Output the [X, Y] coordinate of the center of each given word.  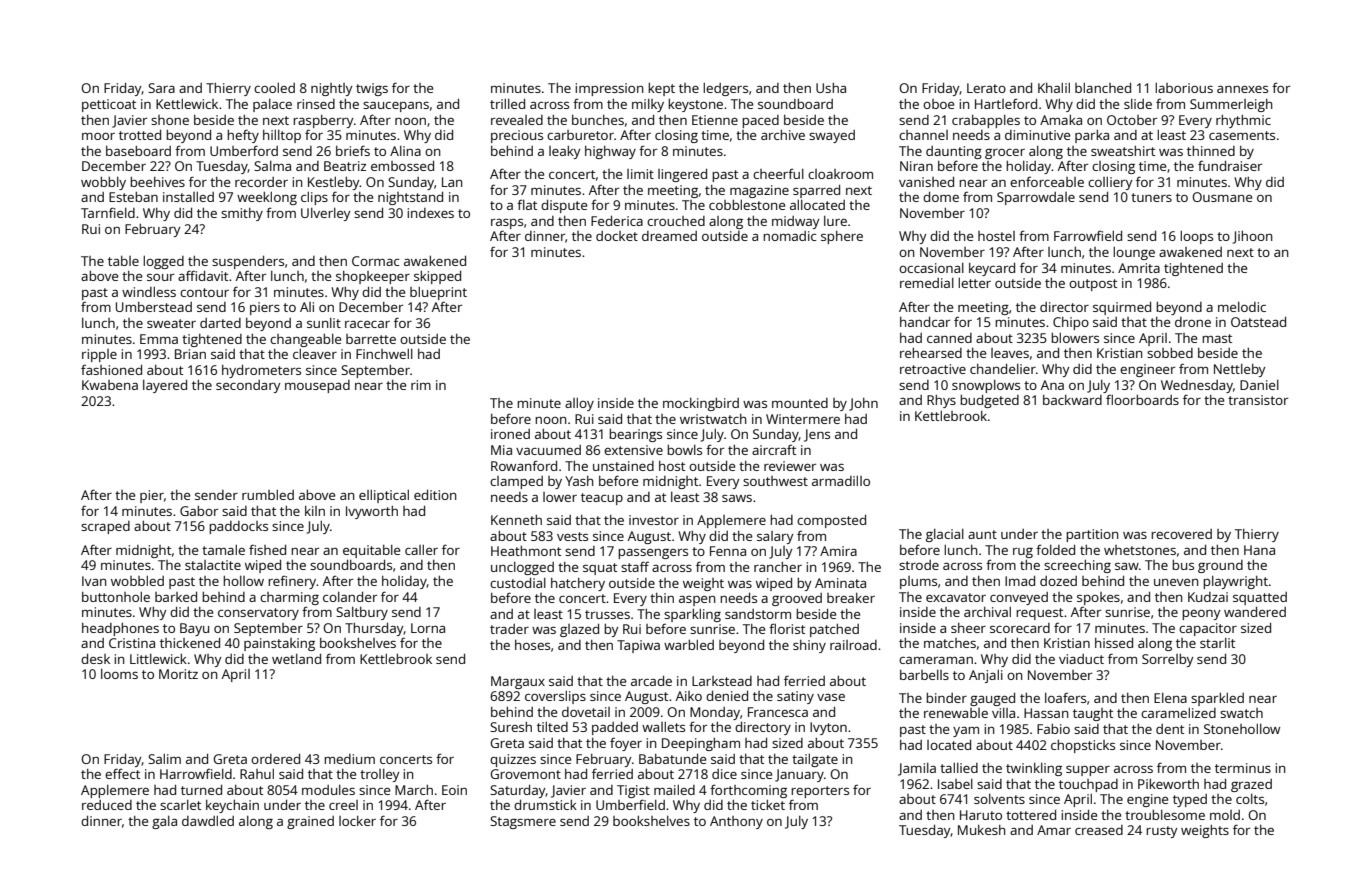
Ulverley [326, 214]
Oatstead [1258, 321]
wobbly [103, 183]
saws [737, 498]
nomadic [790, 236]
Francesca [778, 712]
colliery [1110, 183]
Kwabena [110, 385]
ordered [275, 758]
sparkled [1217, 699]
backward [1072, 400]
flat [527, 204]
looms [119, 674]
